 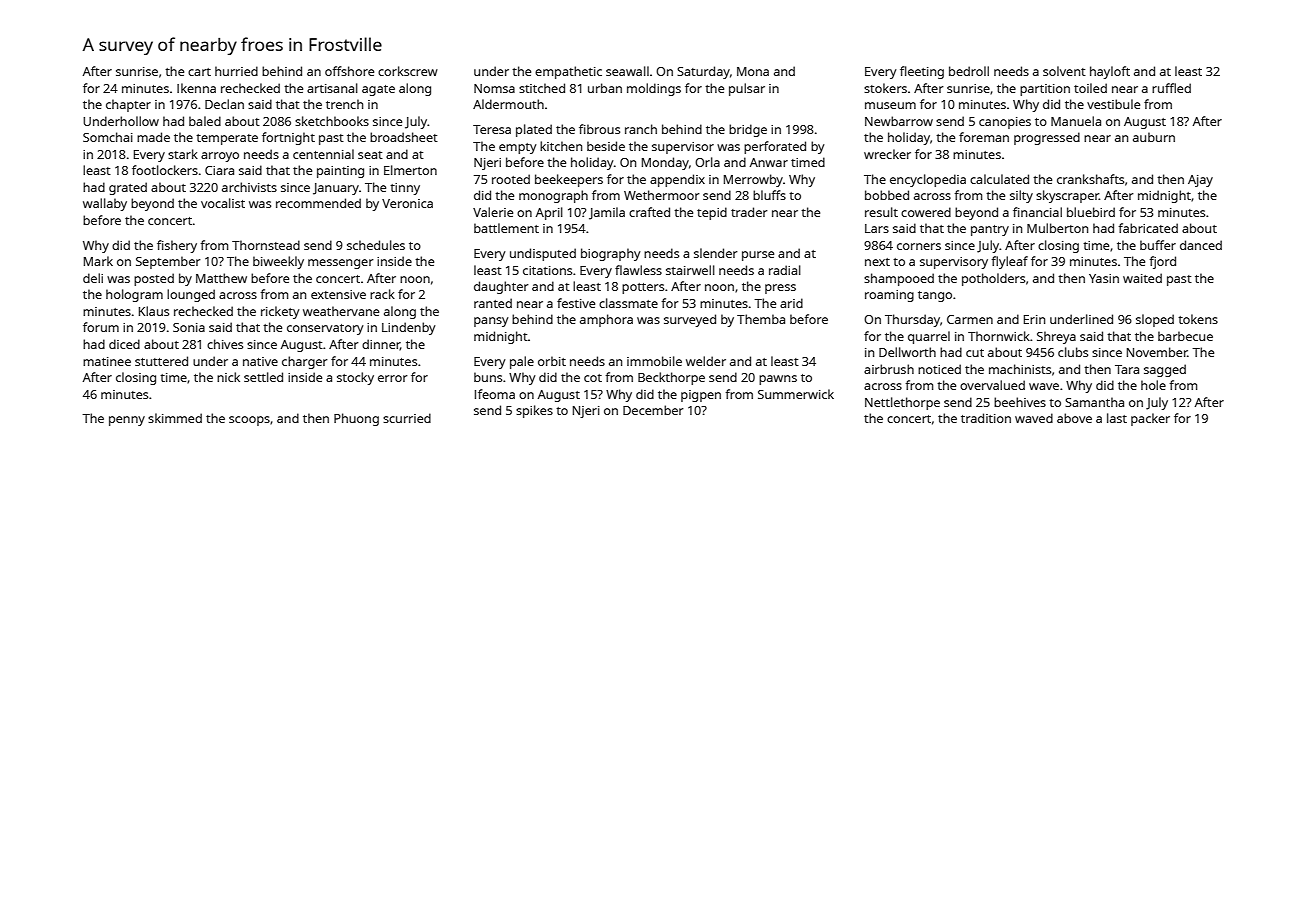 What do you see at coordinates (508, 104) in the document?
I see `Aldermouth` at bounding box center [508, 104].
